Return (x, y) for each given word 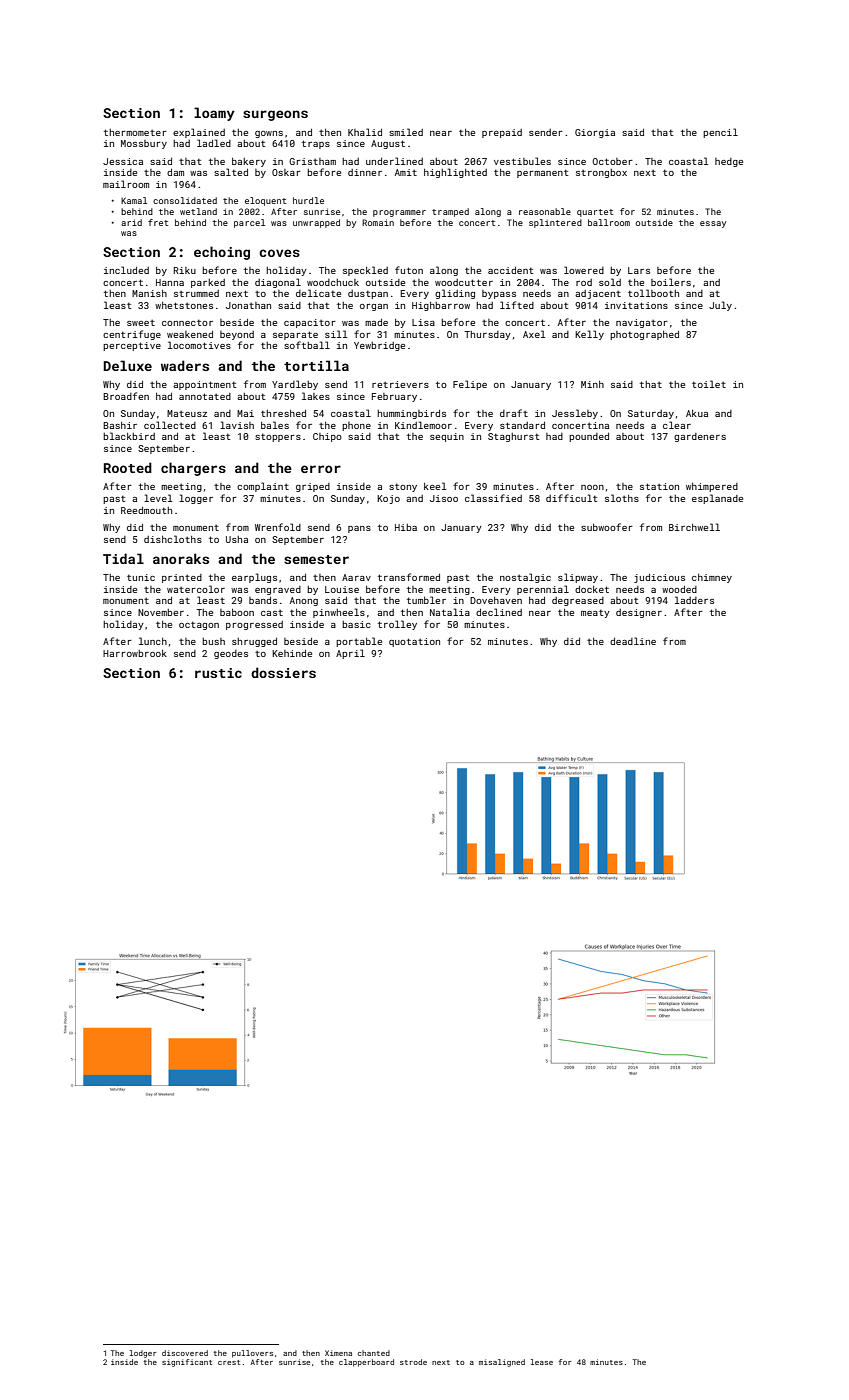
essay (713, 224)
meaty (595, 613)
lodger (143, 1354)
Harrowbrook (135, 653)
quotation (414, 642)
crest (229, 1362)
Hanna (170, 282)
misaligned (502, 1363)
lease (542, 1362)
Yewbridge (379, 346)
